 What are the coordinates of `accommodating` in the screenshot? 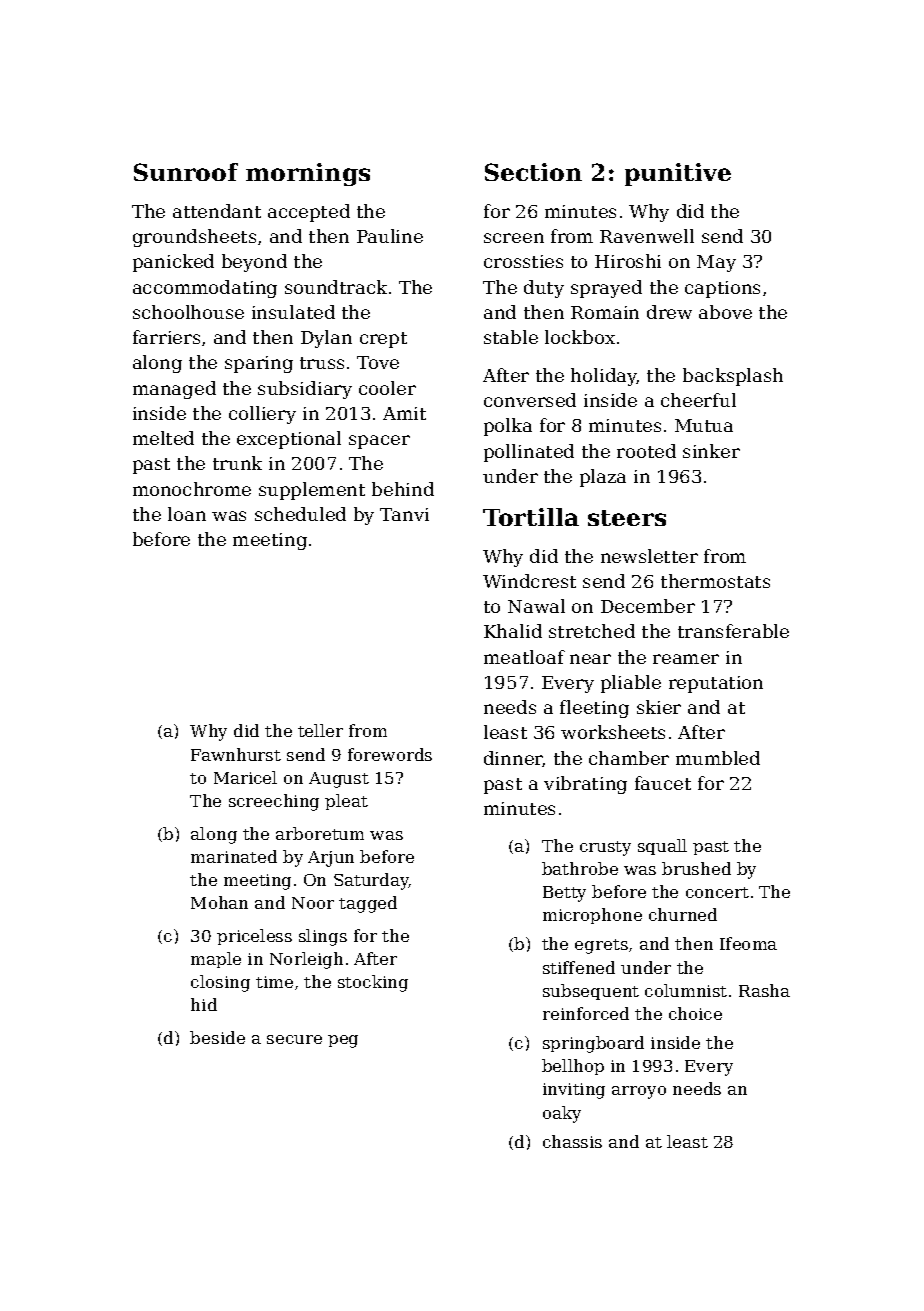 It's located at (205, 289).
